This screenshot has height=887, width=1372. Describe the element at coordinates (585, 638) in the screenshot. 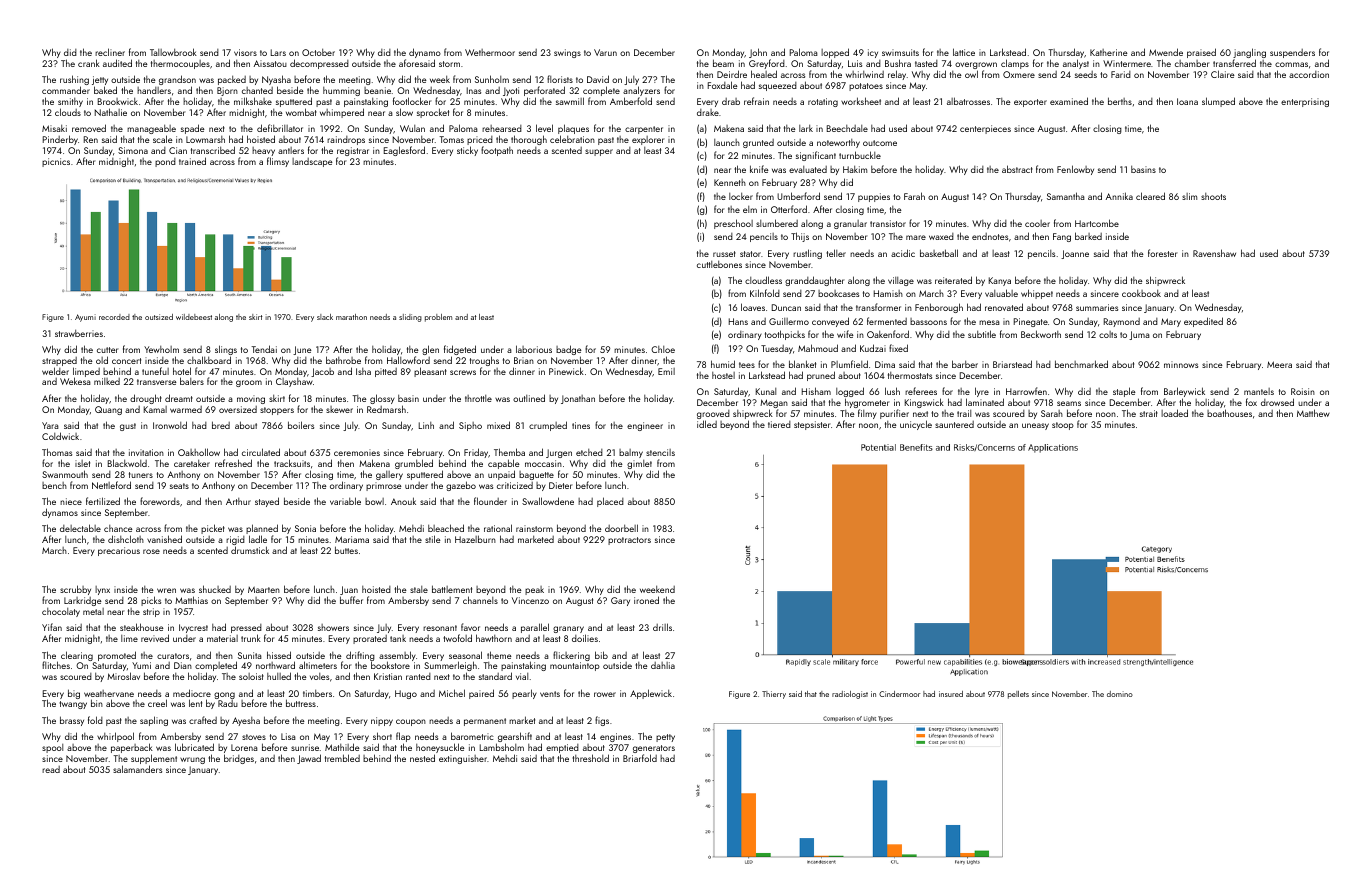

I see `doilies` at that location.
